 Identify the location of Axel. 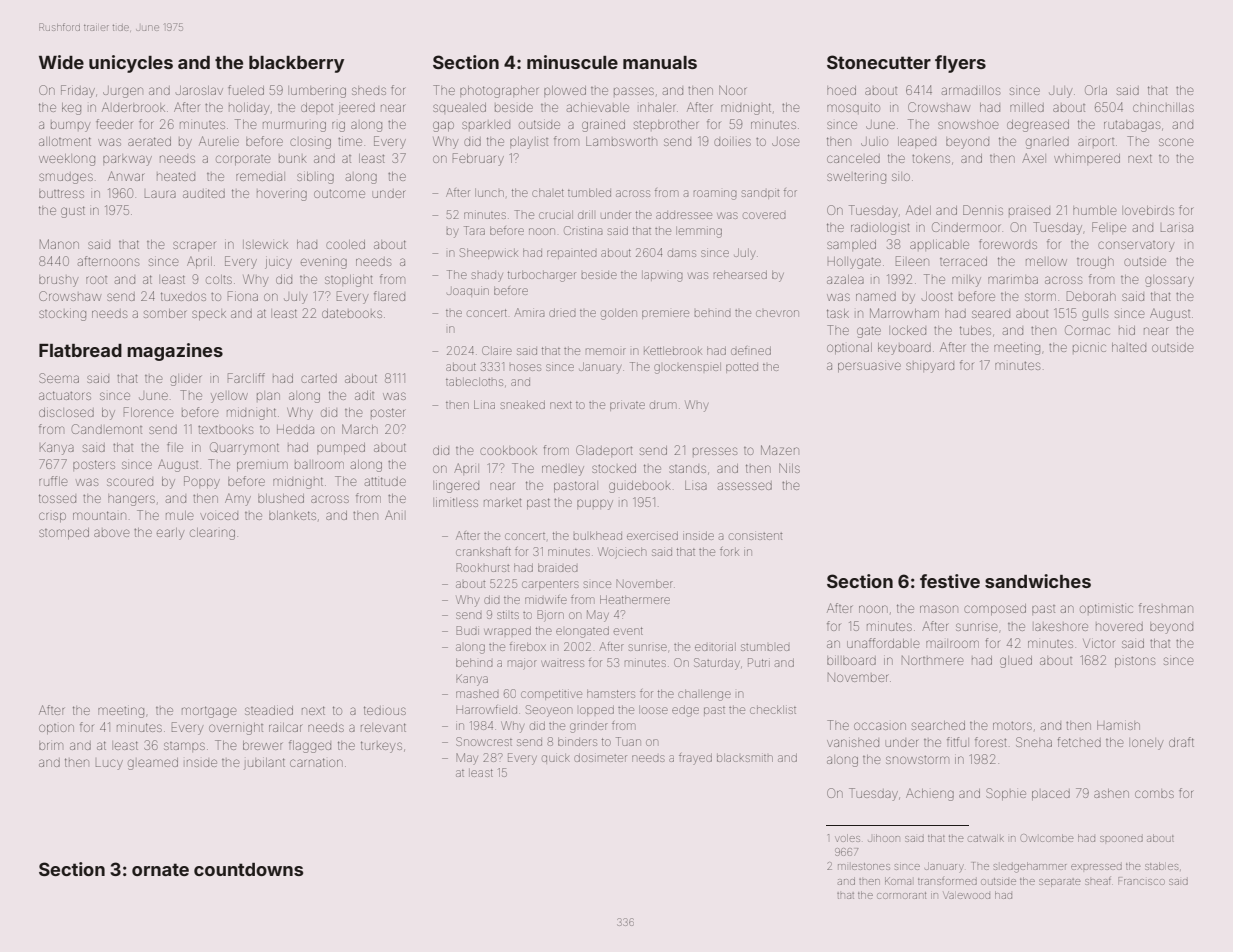
(1033, 158).
